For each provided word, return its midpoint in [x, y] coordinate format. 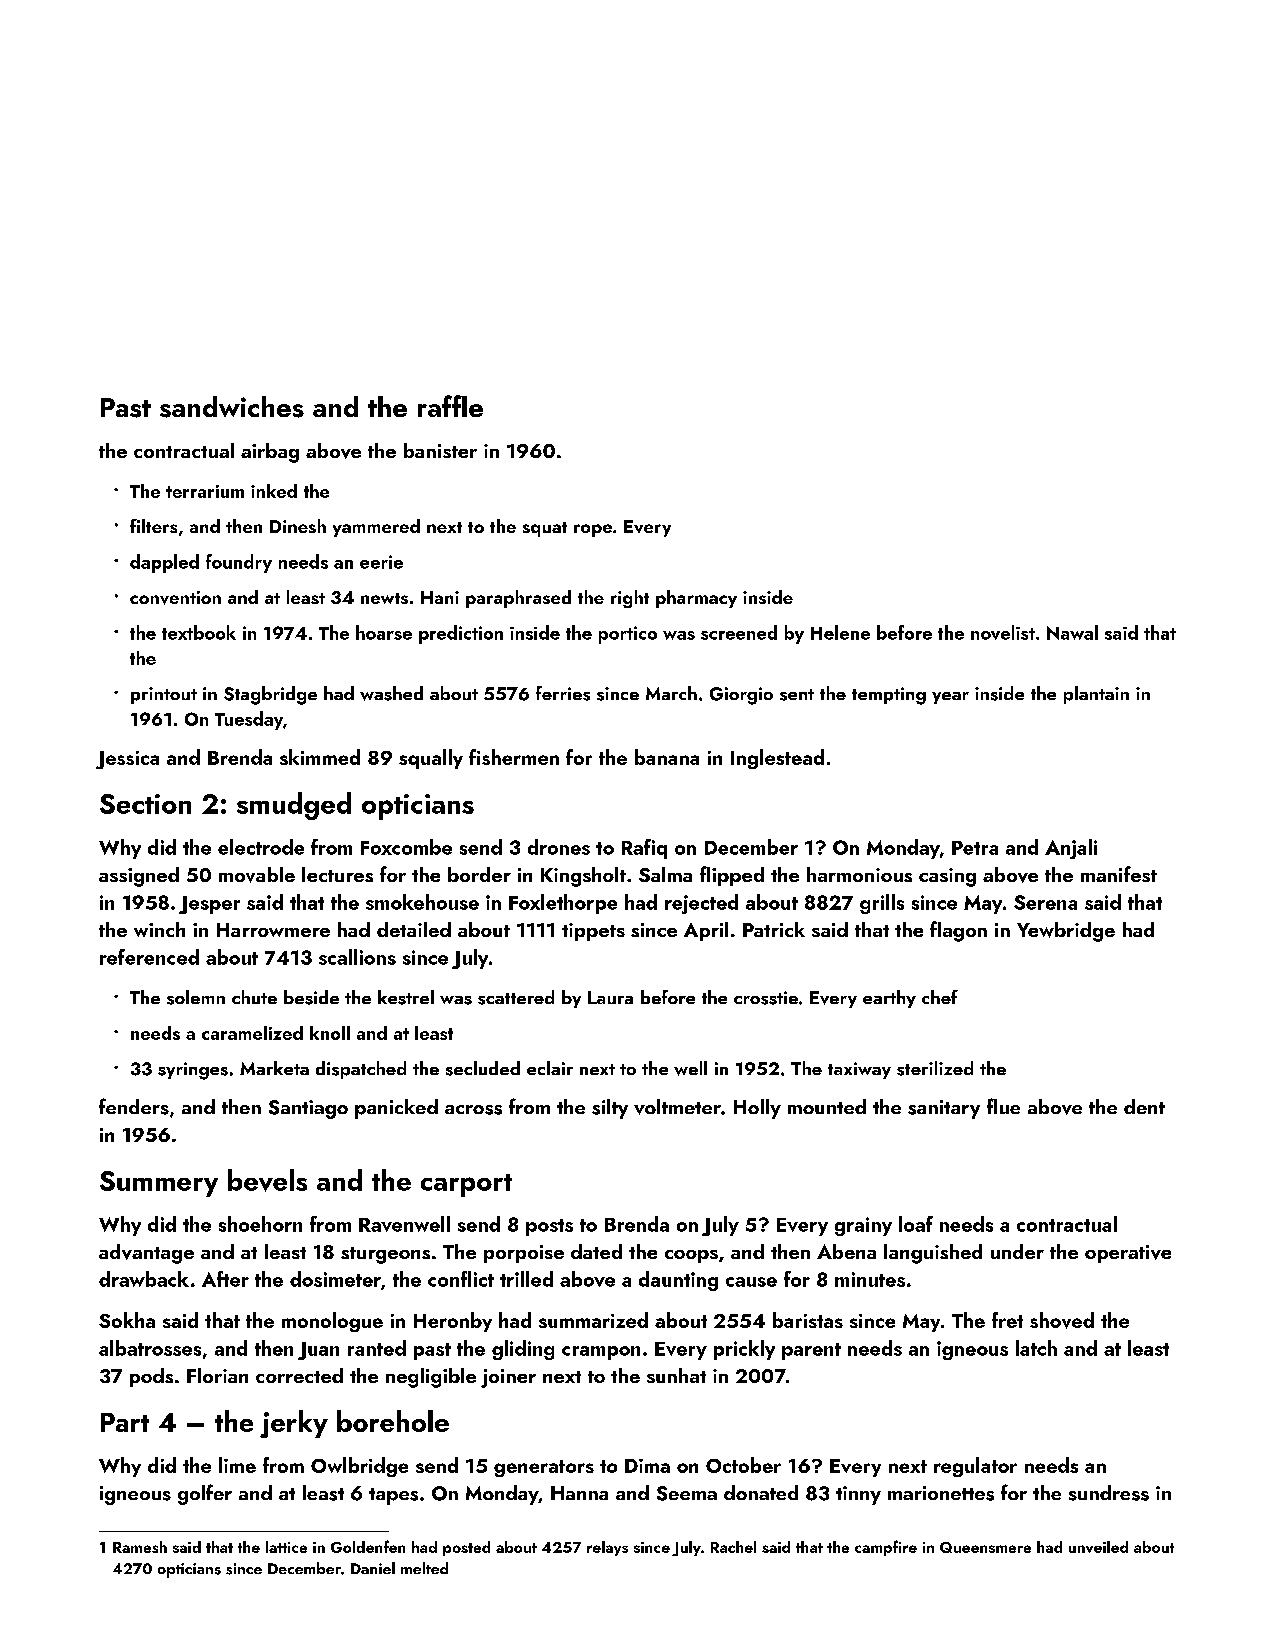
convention [175, 598]
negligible [431, 1378]
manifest [1119, 874]
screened [739, 632]
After [225, 1279]
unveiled [1098, 1547]
